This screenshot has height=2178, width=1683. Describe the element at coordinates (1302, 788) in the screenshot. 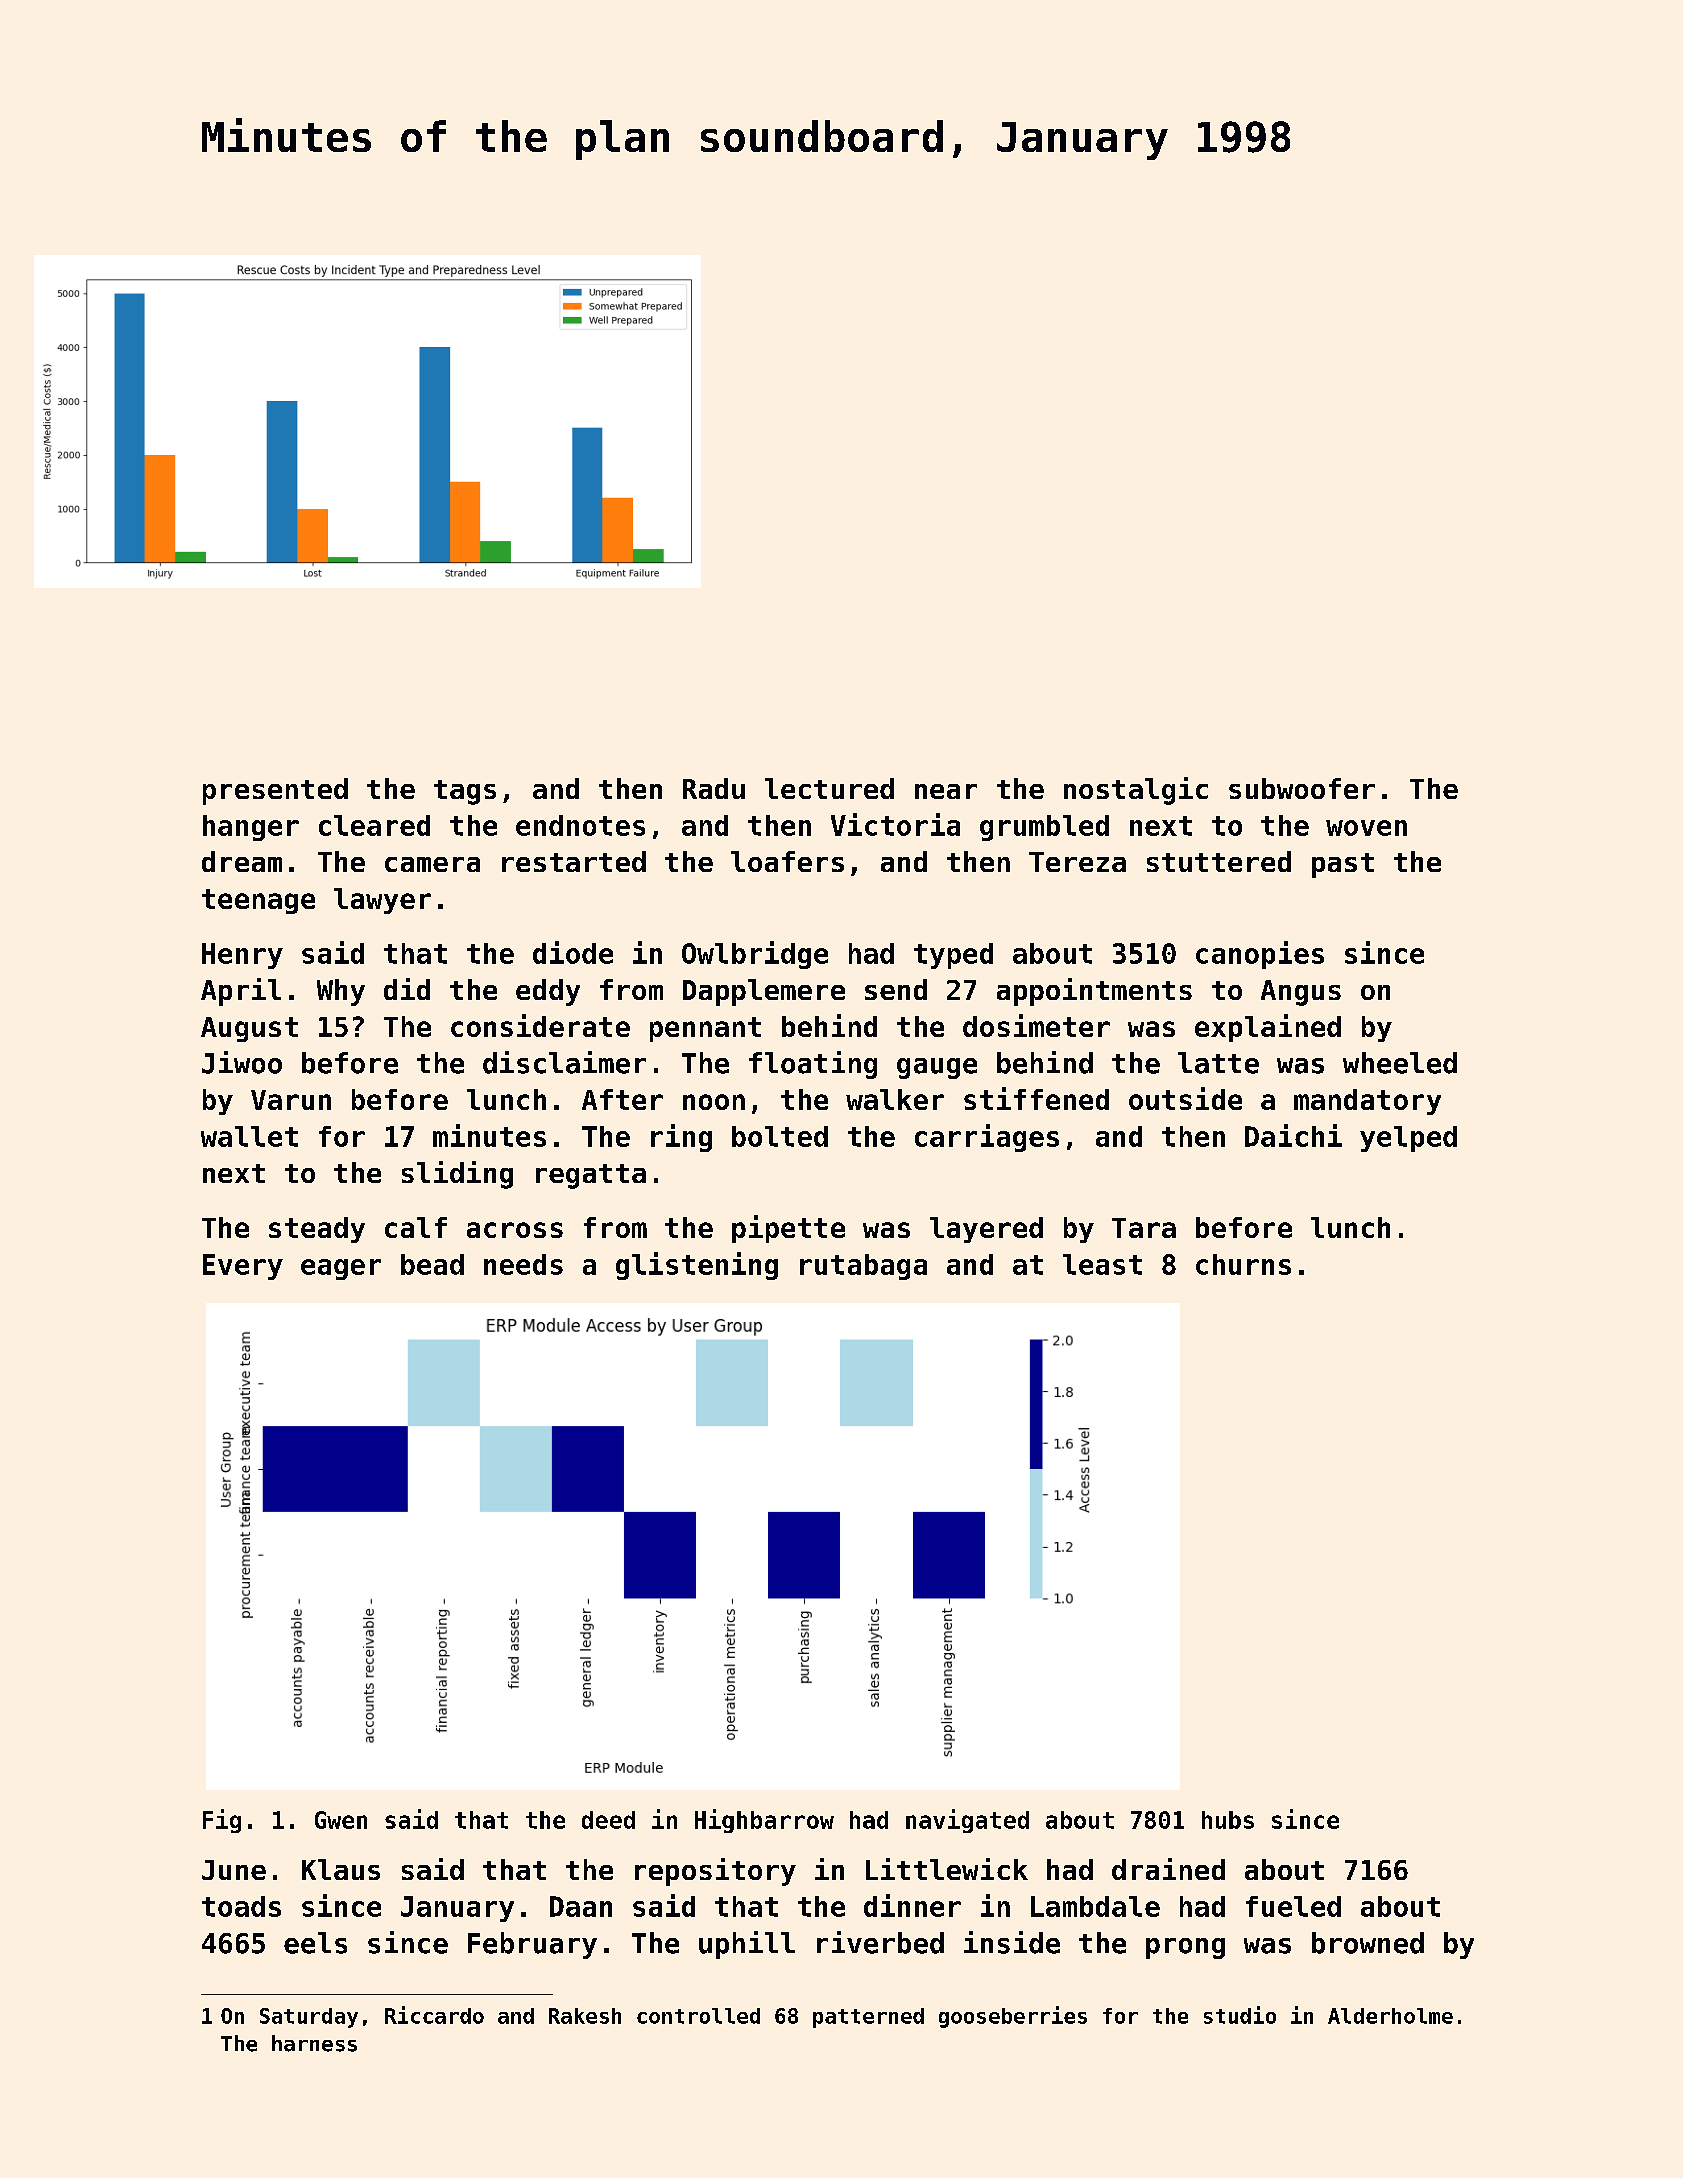

I see `subwoofer` at that location.
